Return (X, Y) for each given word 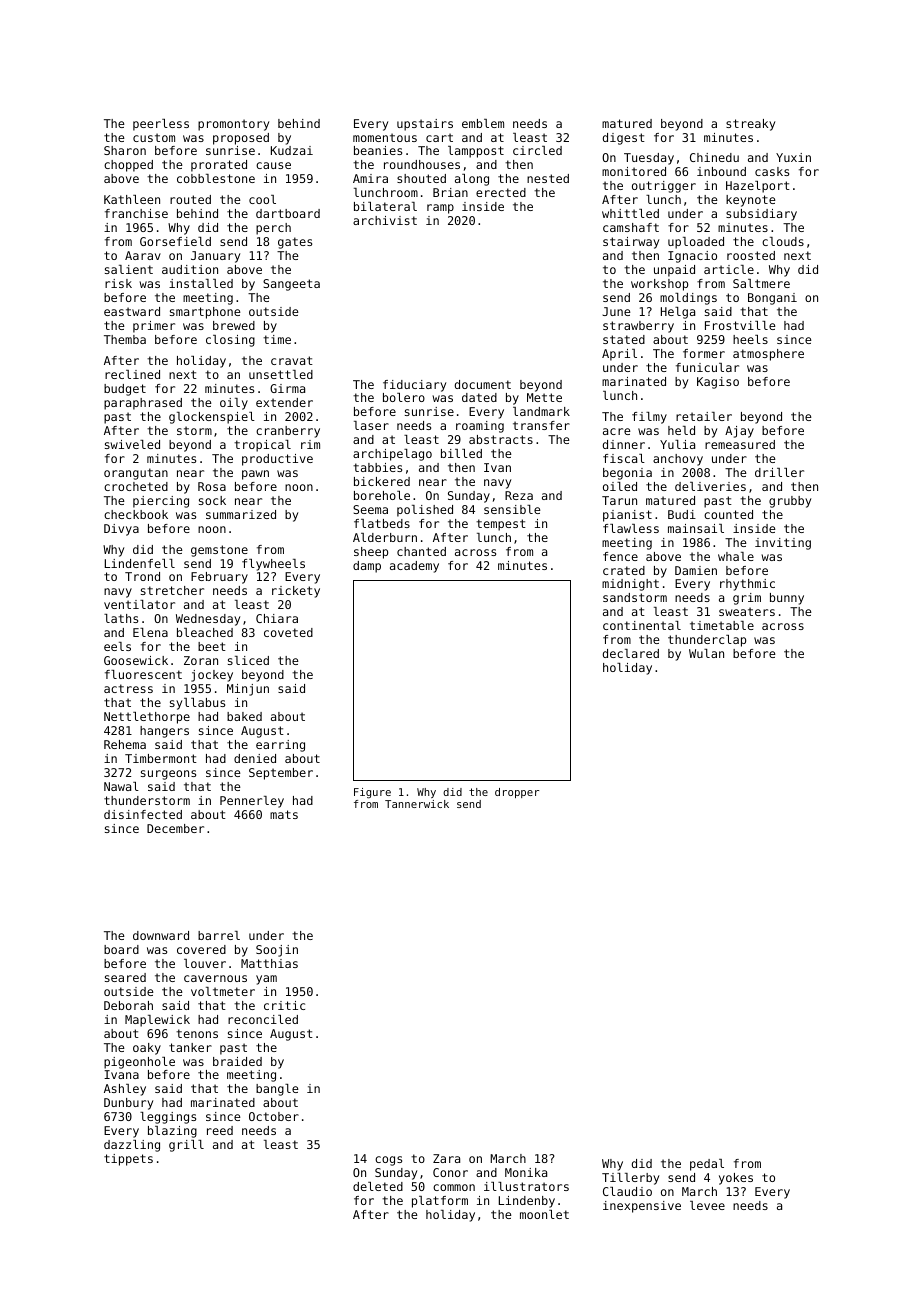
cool (262, 199)
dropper (517, 793)
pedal (707, 1165)
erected (501, 192)
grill (186, 1146)
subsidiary (761, 215)
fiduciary (414, 386)
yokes (736, 1179)
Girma (287, 388)
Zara (446, 1158)
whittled (630, 213)
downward (161, 935)
